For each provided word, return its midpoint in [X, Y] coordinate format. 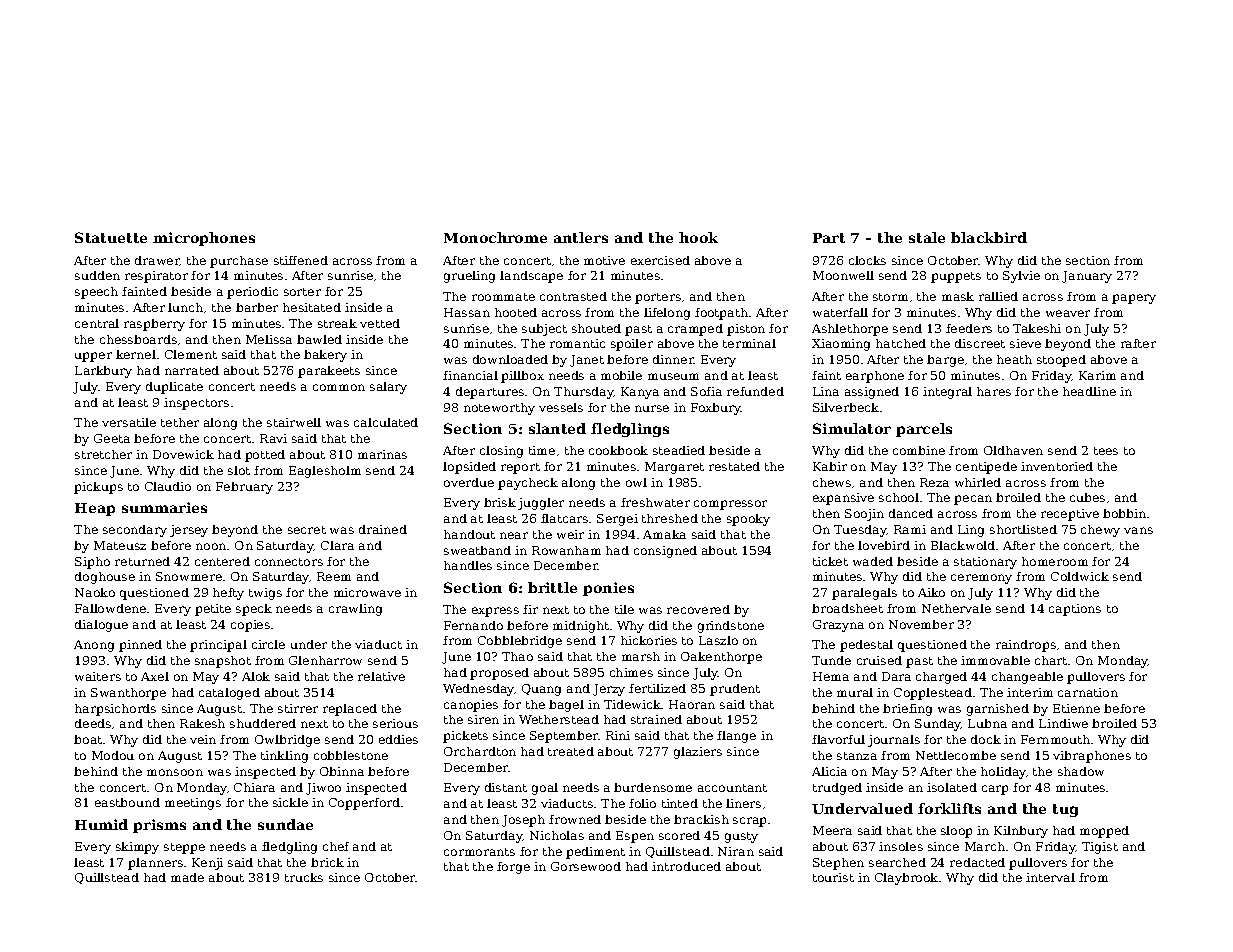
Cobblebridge [520, 642]
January [1087, 277]
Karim [1097, 375]
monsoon [175, 772]
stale [927, 237]
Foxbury [716, 409]
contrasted [573, 296]
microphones [204, 239]
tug [1065, 810]
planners [155, 864]
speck [254, 610]
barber [257, 307]
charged [941, 678]
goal [545, 789]
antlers [581, 237]
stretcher [103, 454]
